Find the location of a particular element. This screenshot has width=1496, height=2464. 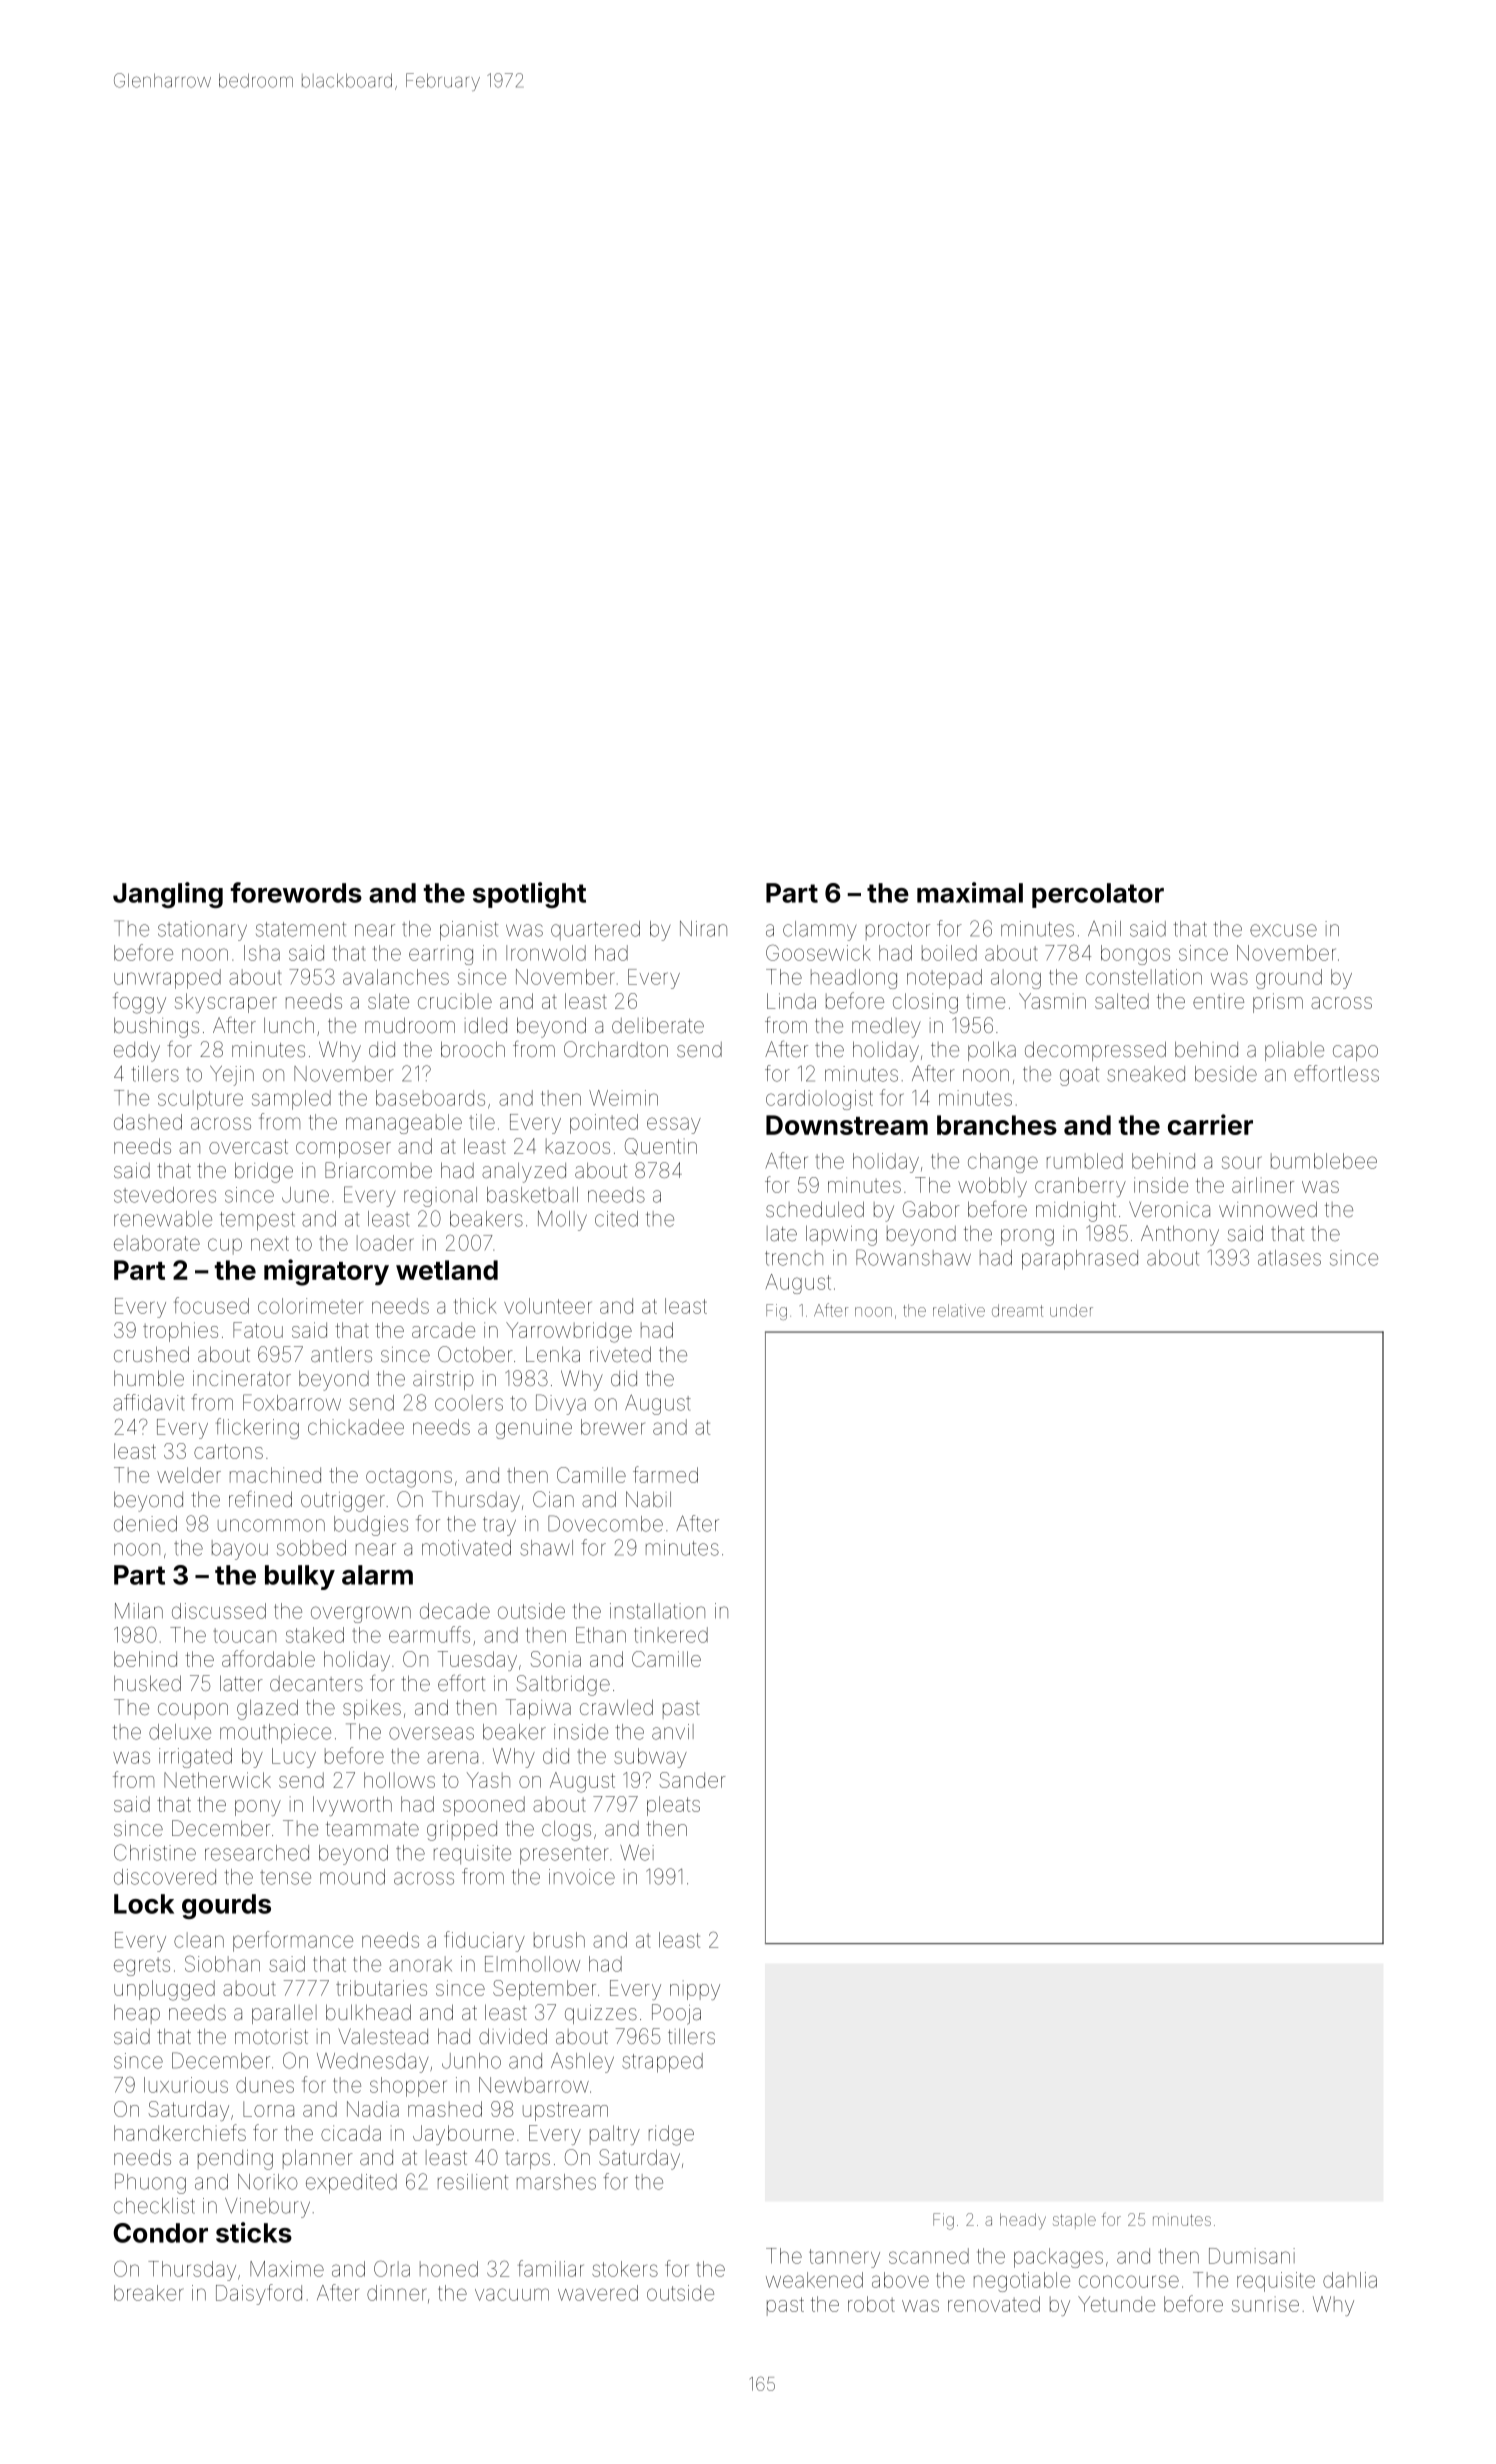

handkerchiefs is located at coordinates (180, 2132).
